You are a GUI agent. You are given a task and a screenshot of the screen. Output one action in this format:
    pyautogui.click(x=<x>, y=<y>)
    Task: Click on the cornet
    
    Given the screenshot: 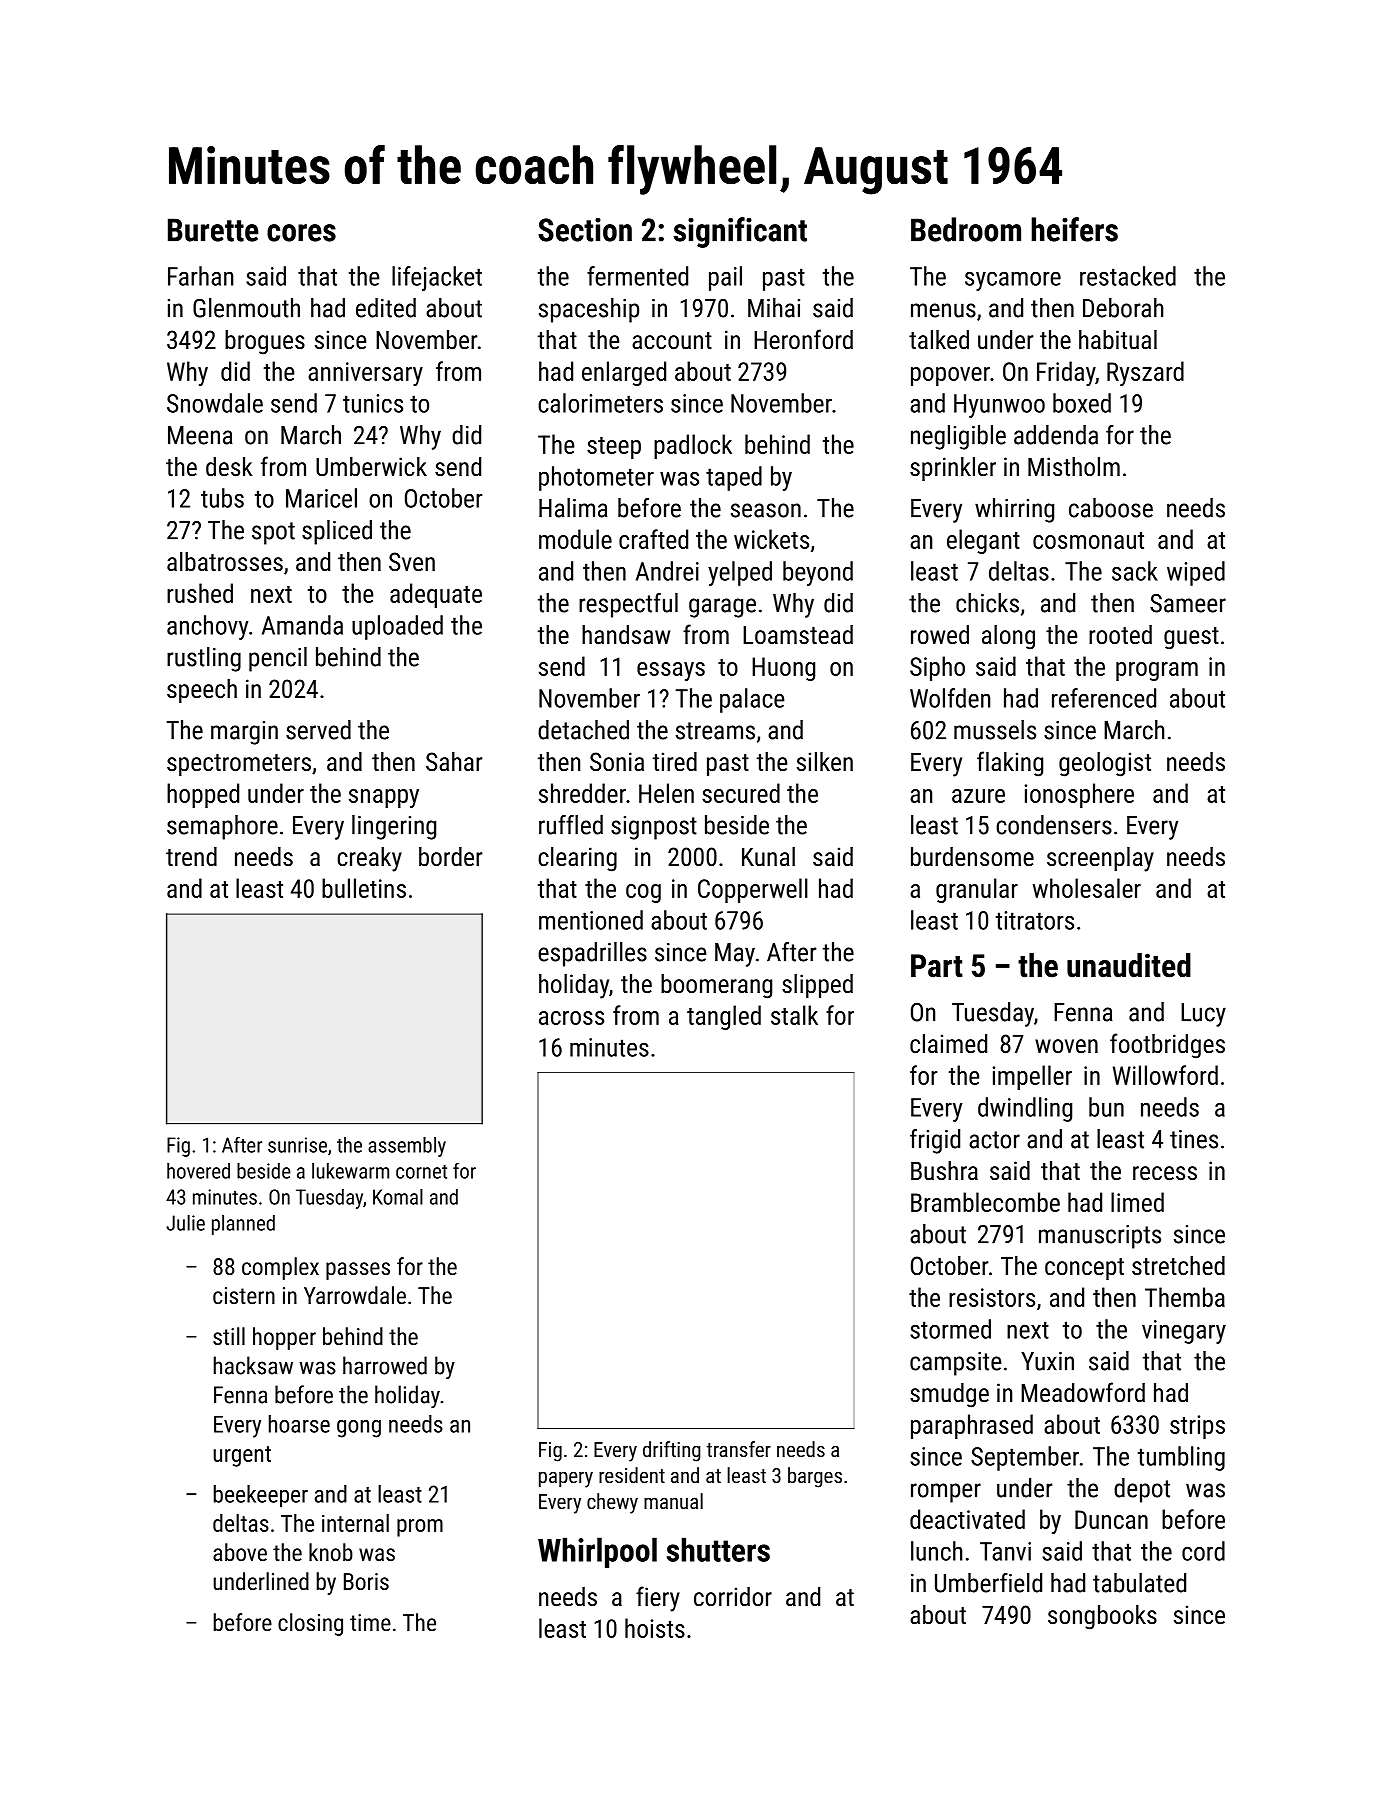 What is the action you would take?
    pyautogui.click(x=421, y=1171)
